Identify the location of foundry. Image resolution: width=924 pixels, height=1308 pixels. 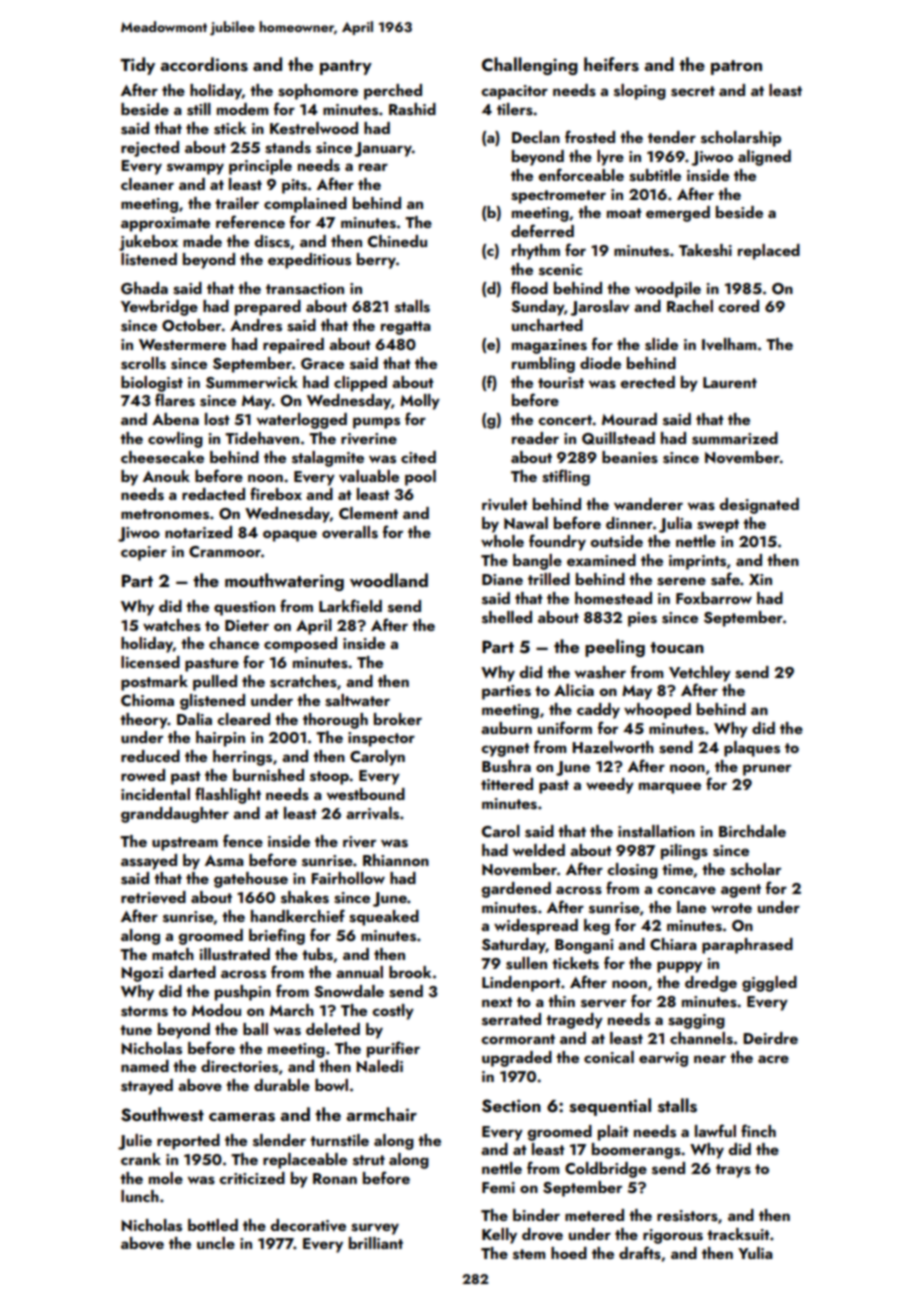
(557, 542).
